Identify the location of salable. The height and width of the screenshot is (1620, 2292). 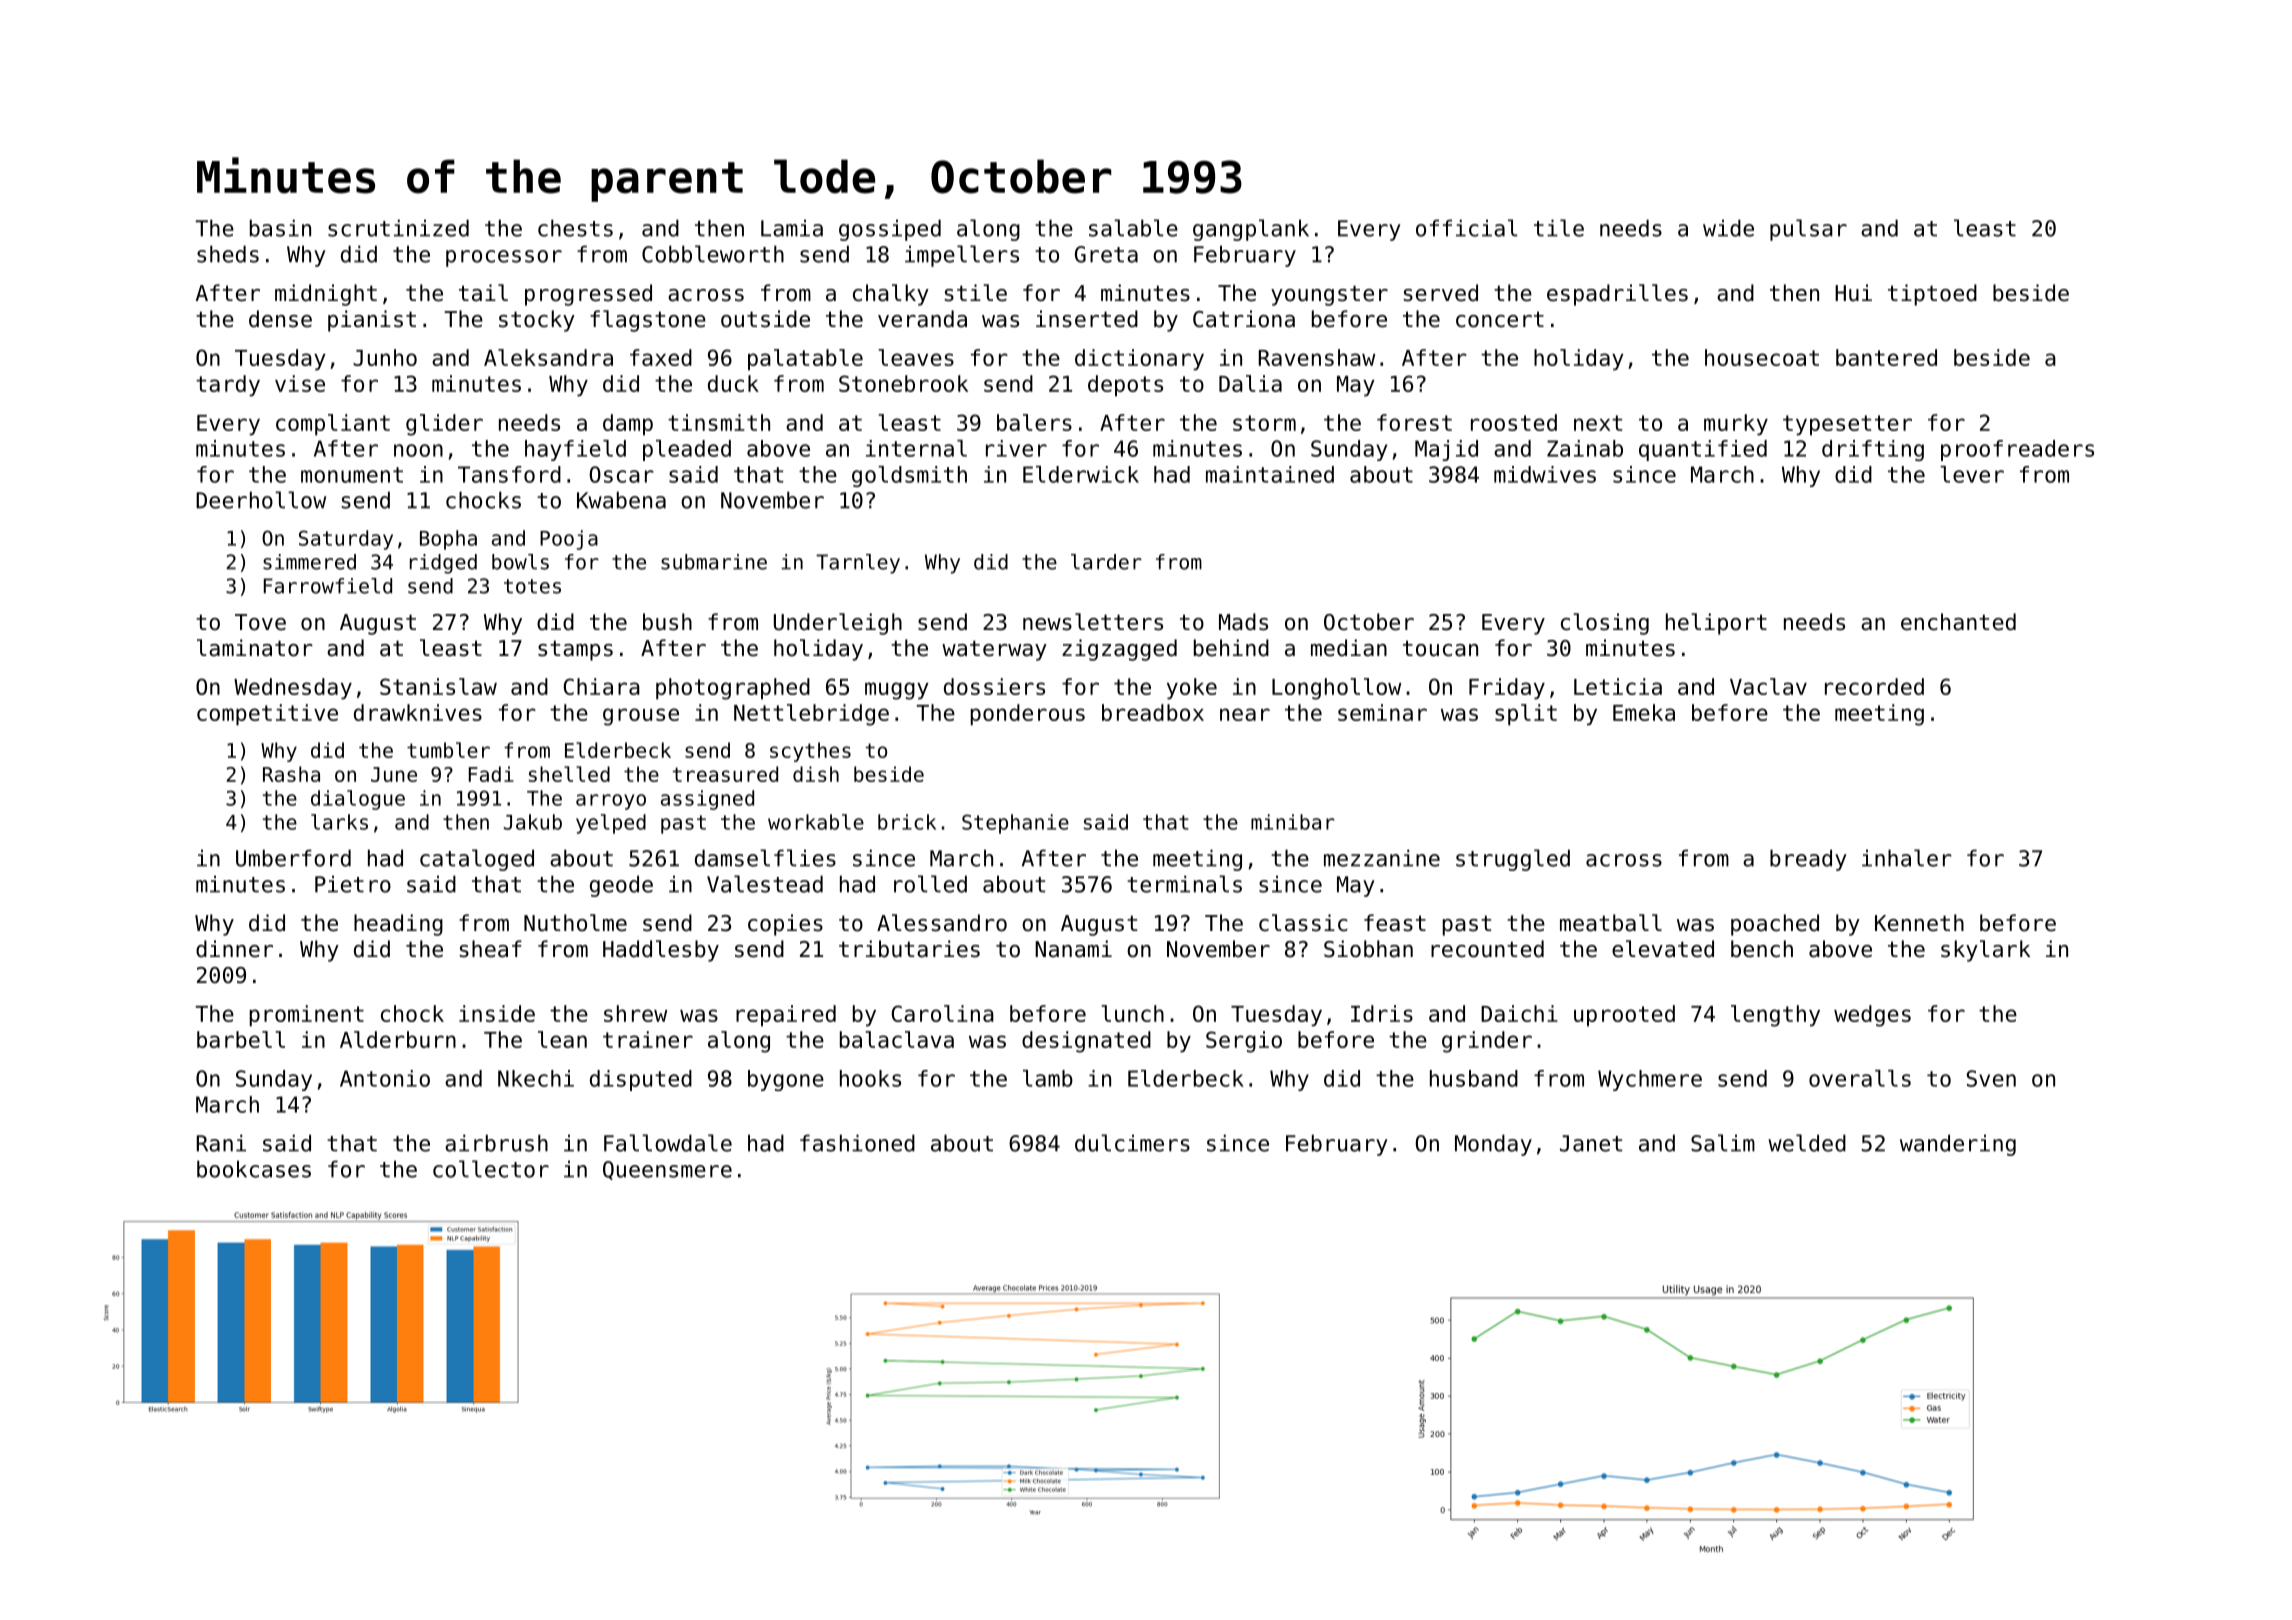
(1133, 228).
